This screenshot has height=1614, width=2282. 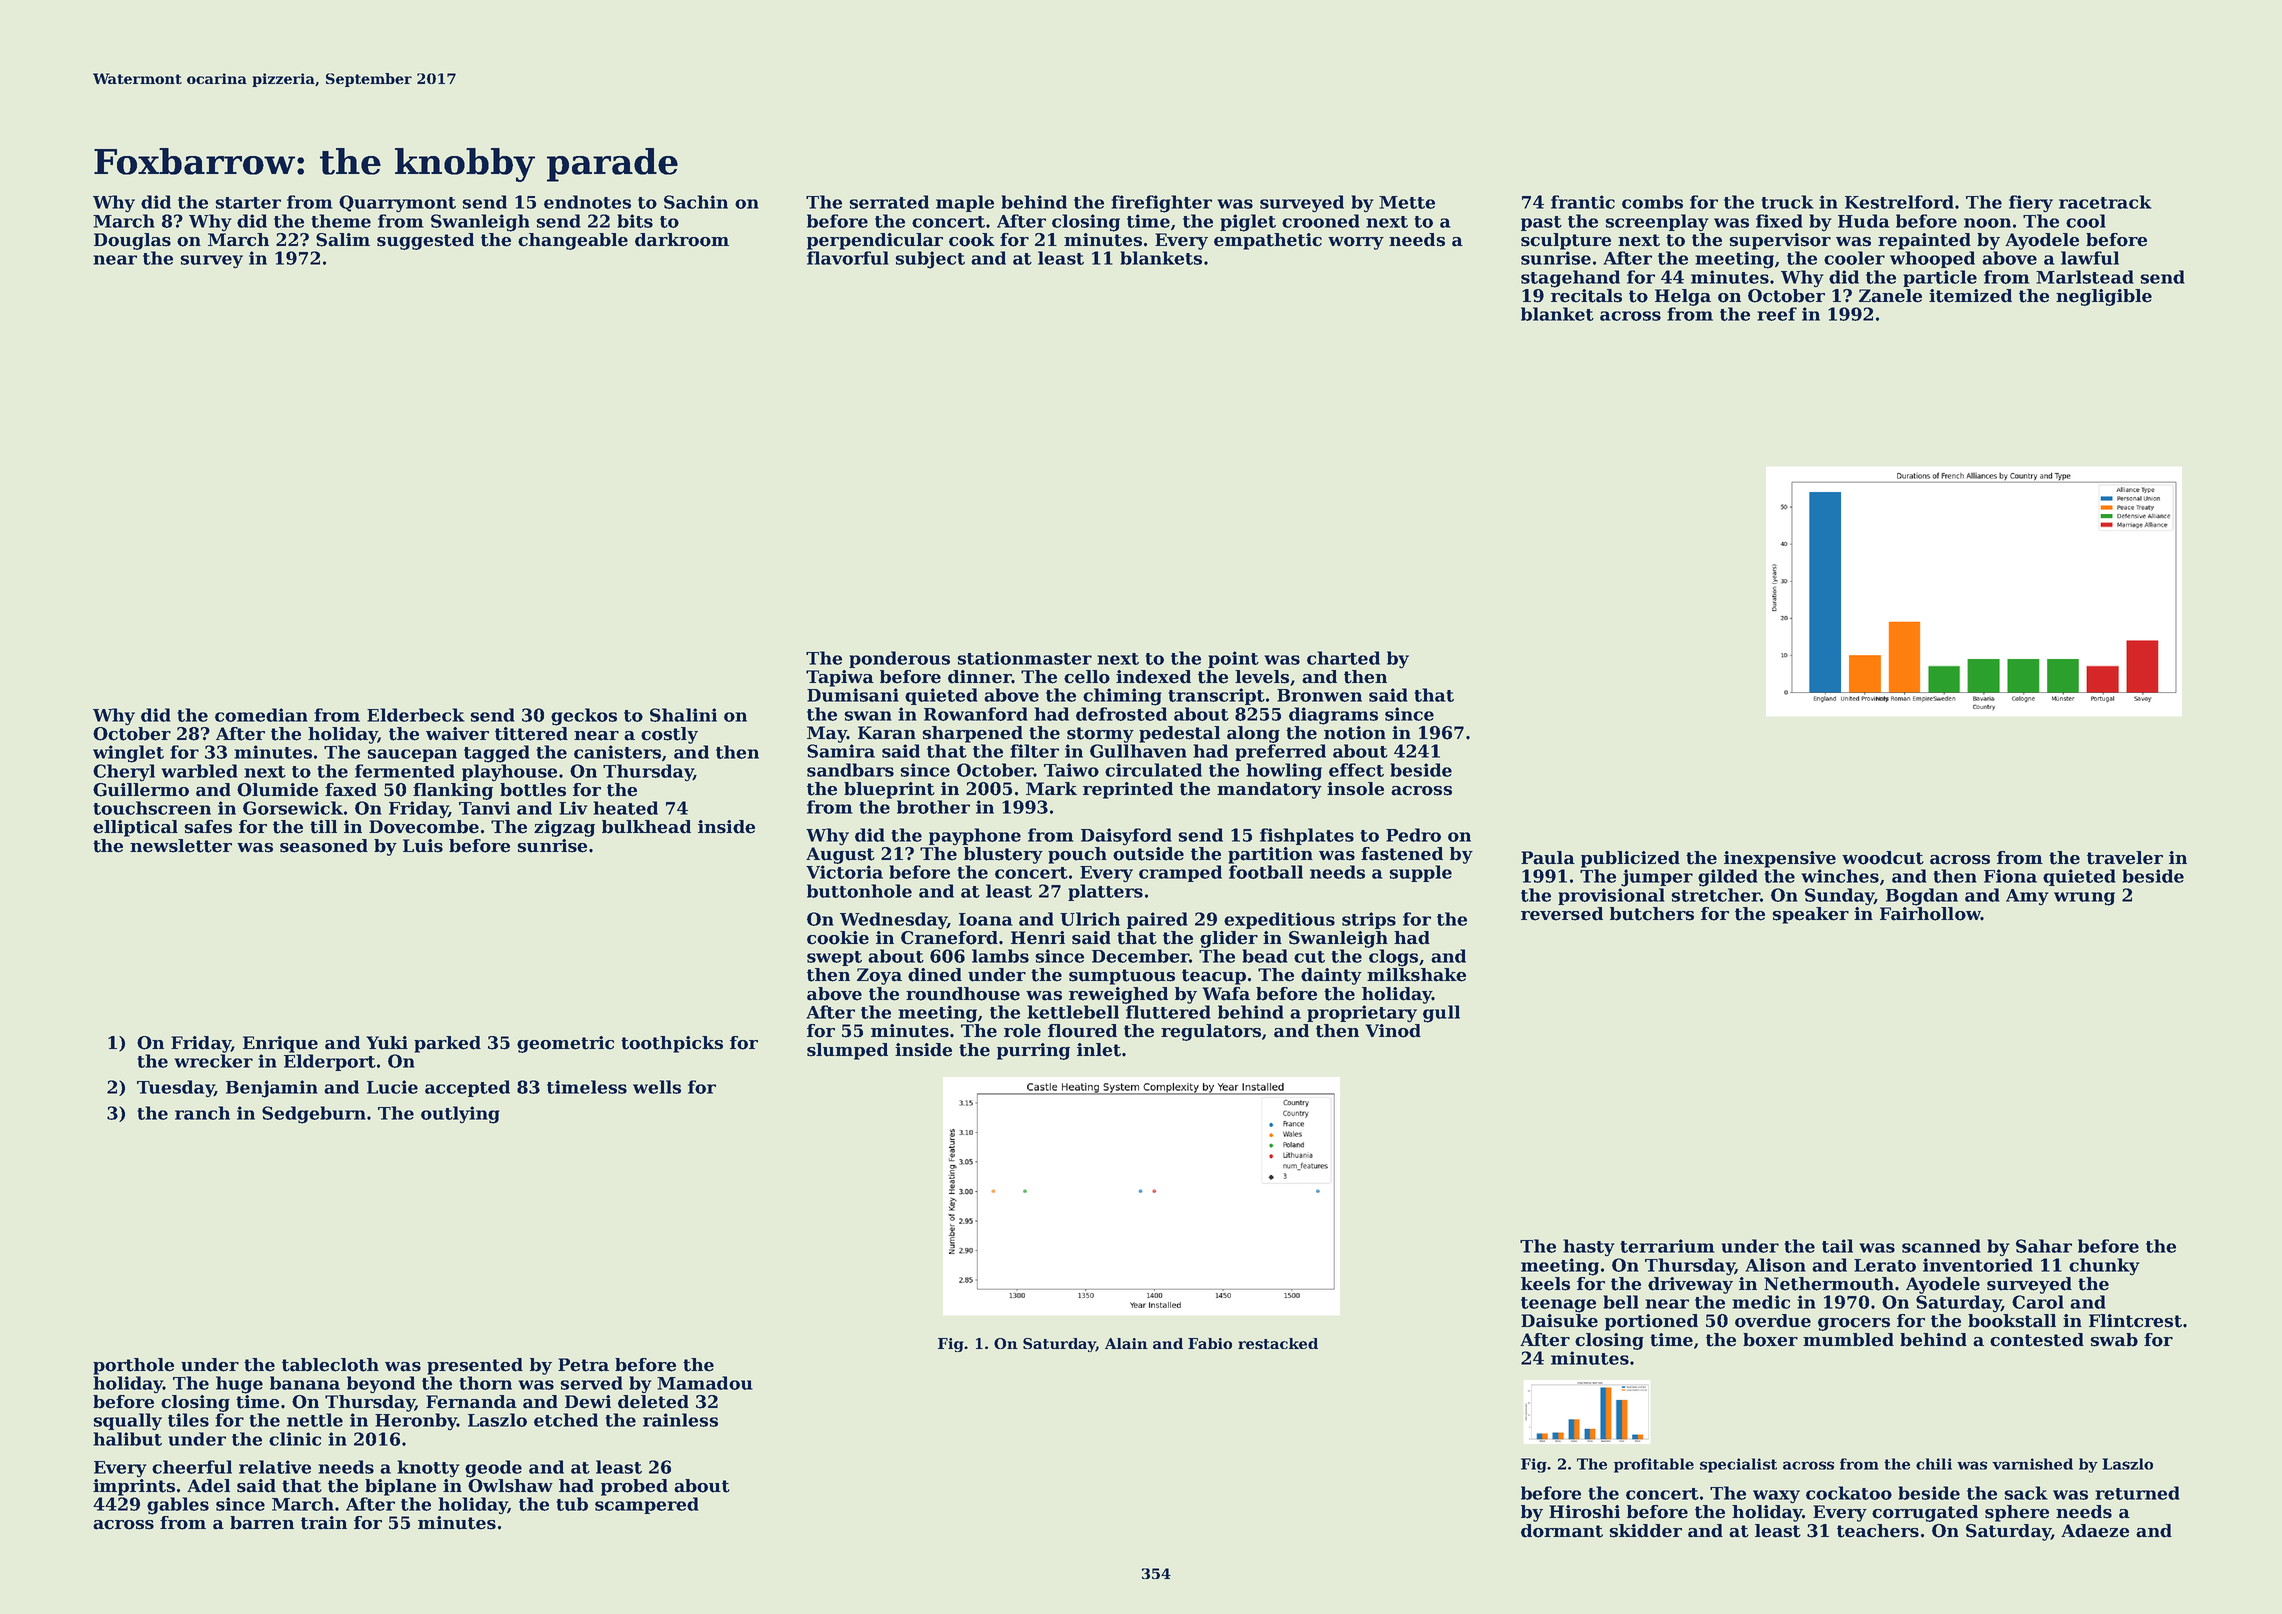 What do you see at coordinates (2105, 202) in the screenshot?
I see `racetrack` at bounding box center [2105, 202].
